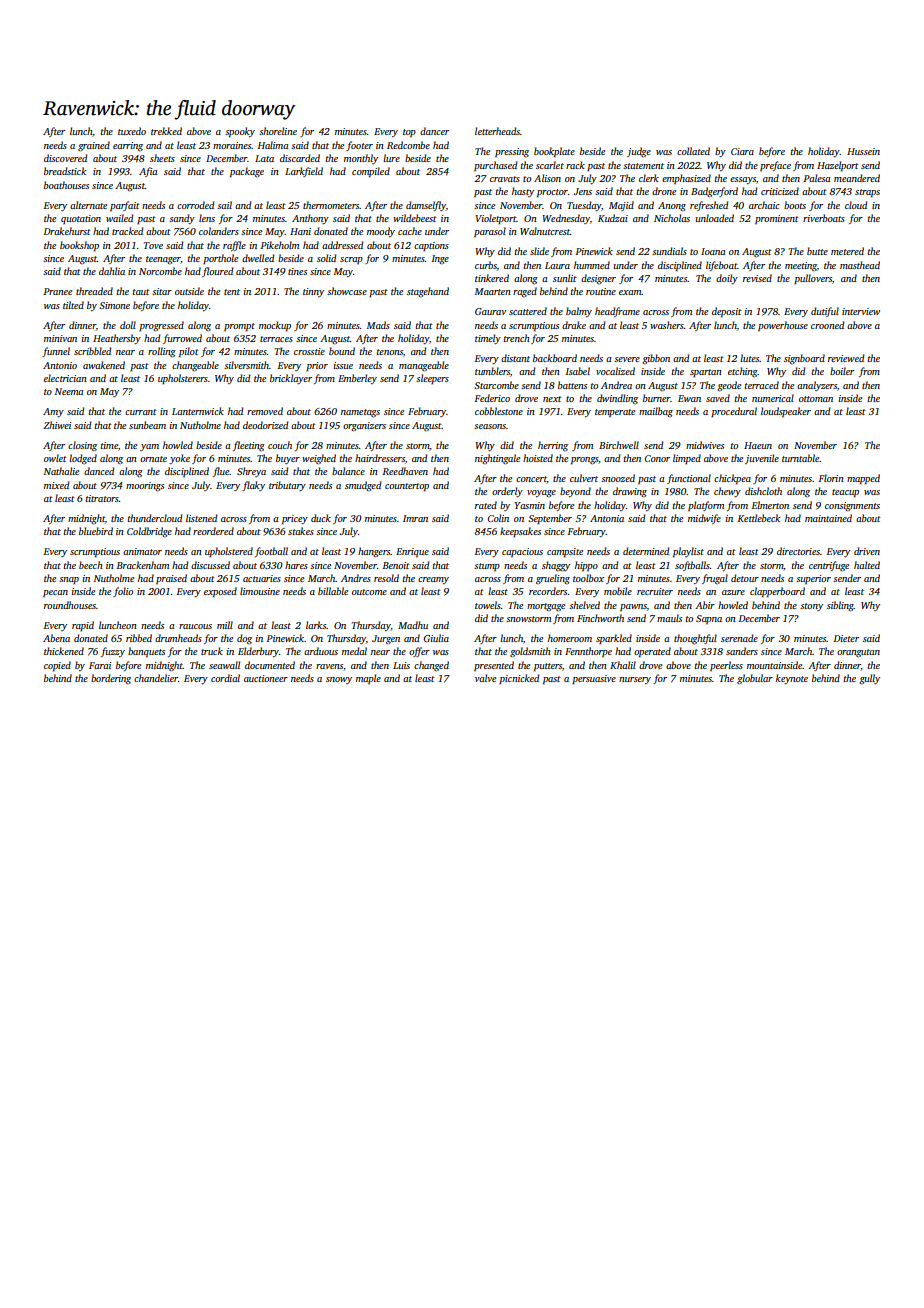 This document has width=924, height=1308. What do you see at coordinates (213, 531) in the document?
I see `reordered` at bounding box center [213, 531].
